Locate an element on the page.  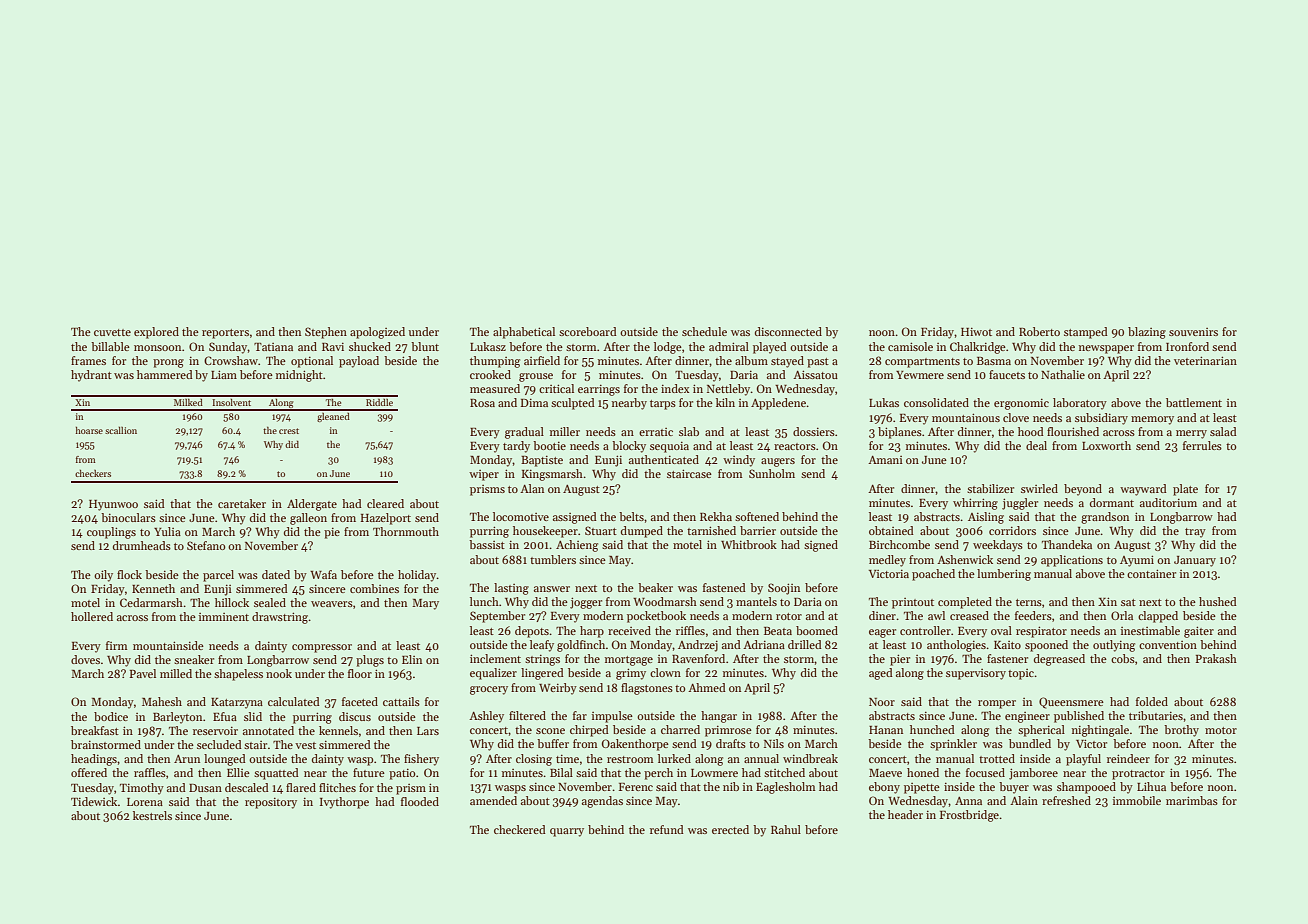
Amani is located at coordinates (885, 460).
